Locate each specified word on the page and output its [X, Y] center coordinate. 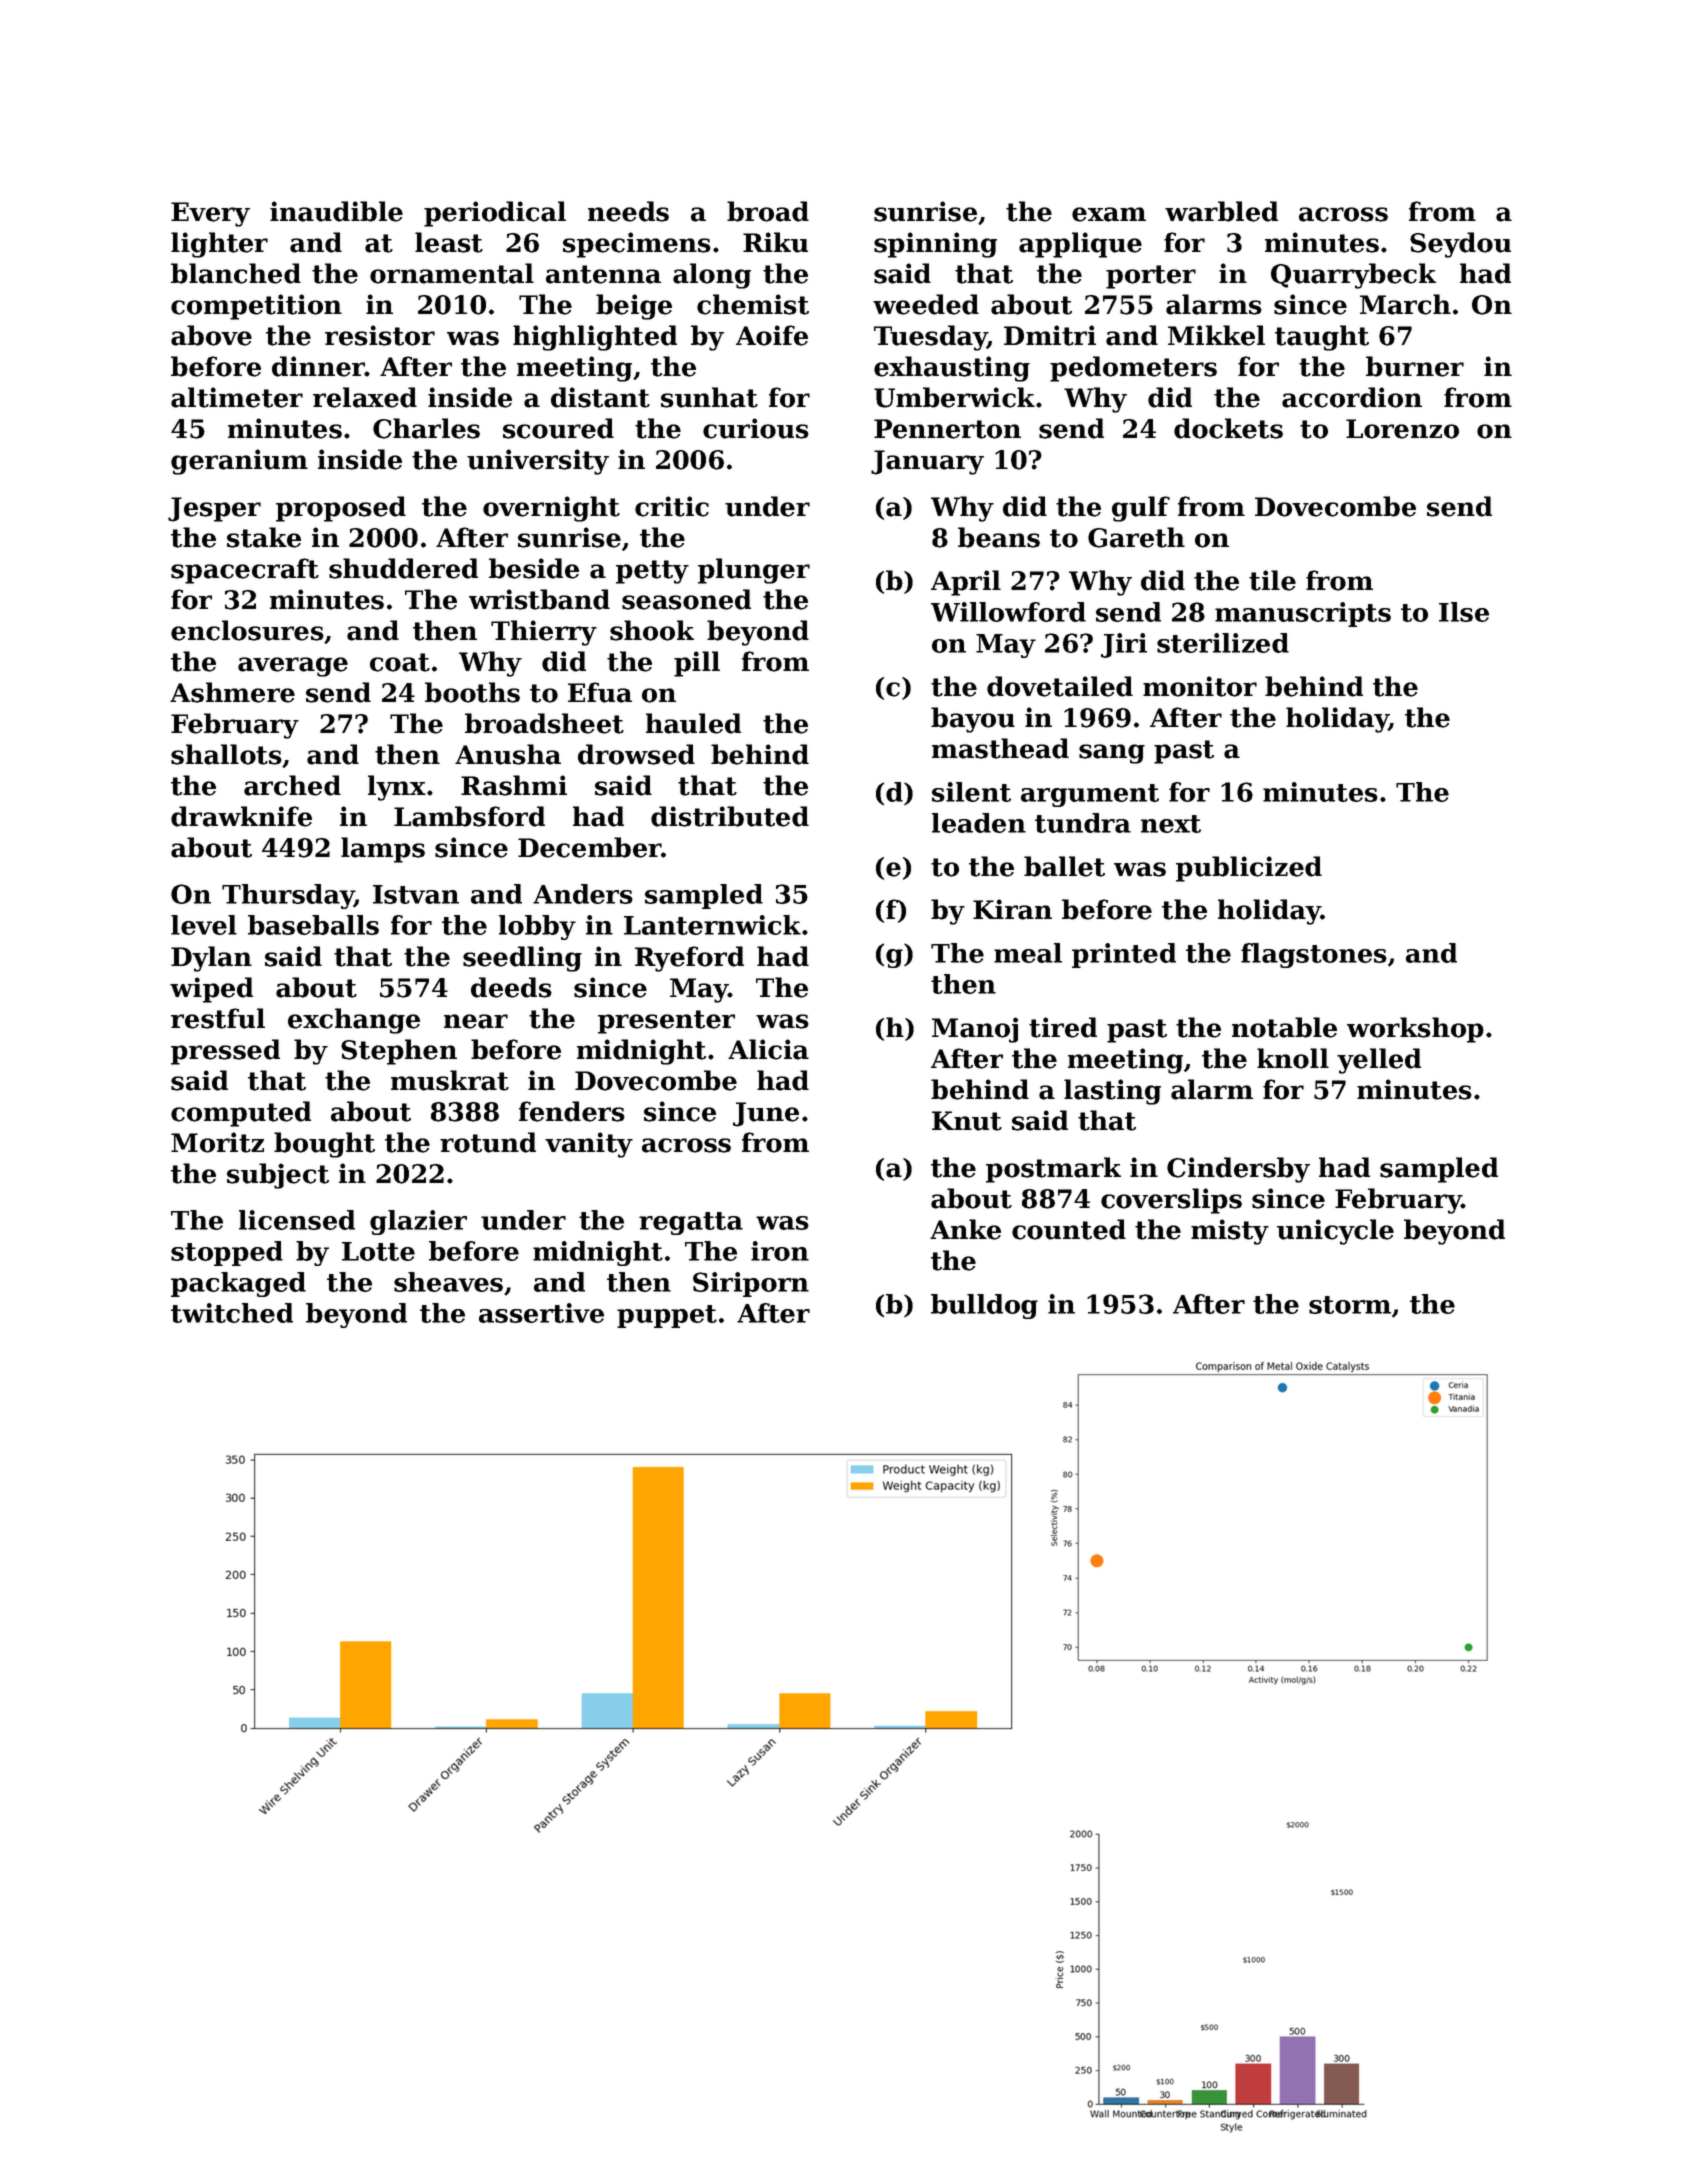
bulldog [984, 1306]
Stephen [399, 1052]
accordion [1352, 397]
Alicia [768, 1049]
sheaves [448, 1282]
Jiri [1124, 645]
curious [756, 428]
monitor [1200, 686]
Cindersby [1238, 1170]
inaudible [336, 211]
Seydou [1460, 245]
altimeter [237, 397]
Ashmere [232, 692]
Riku [775, 242]
